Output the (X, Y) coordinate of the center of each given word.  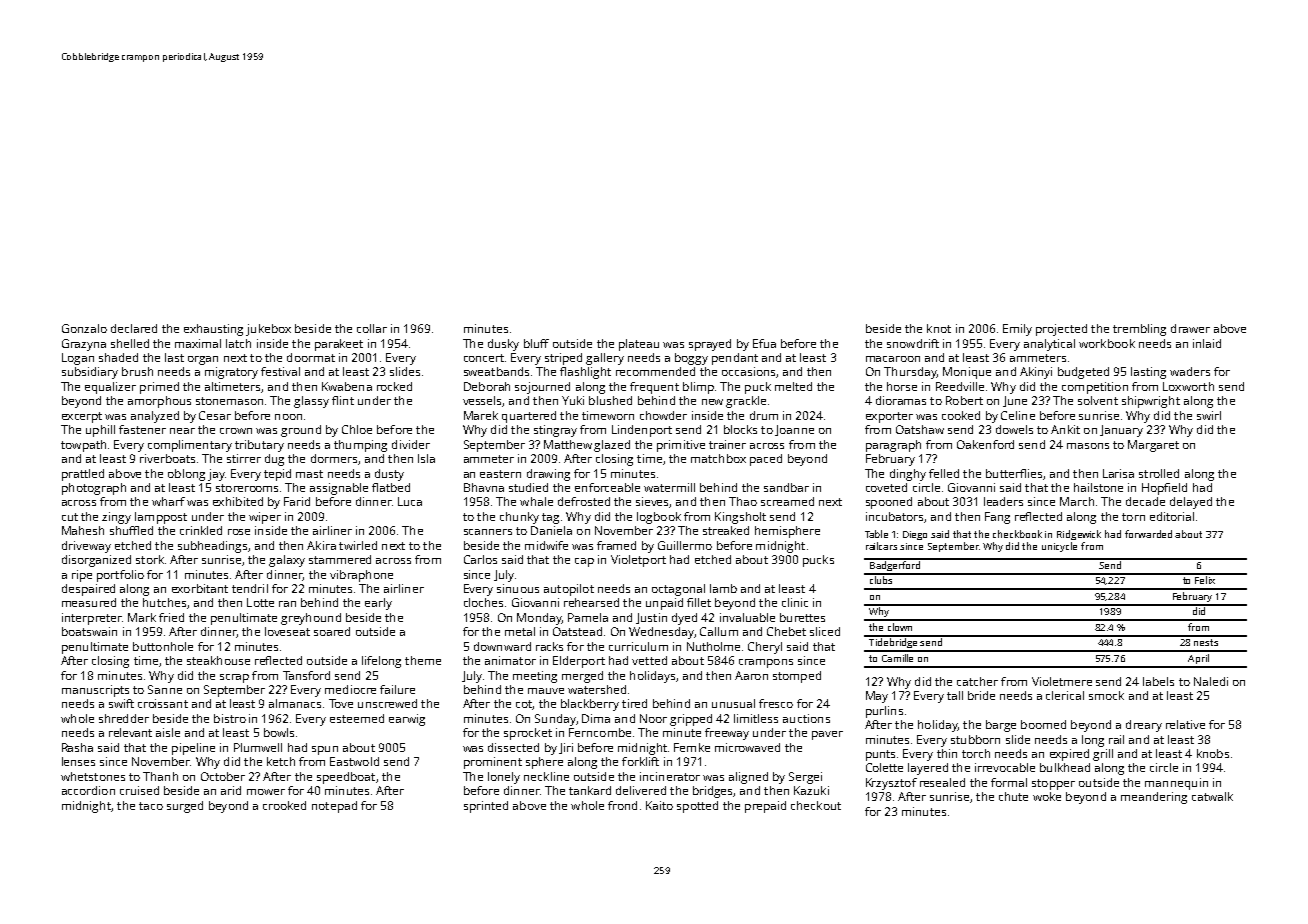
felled (944, 473)
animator (510, 660)
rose (239, 532)
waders (1190, 371)
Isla (426, 458)
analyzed (155, 417)
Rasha (77, 747)
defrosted (584, 501)
